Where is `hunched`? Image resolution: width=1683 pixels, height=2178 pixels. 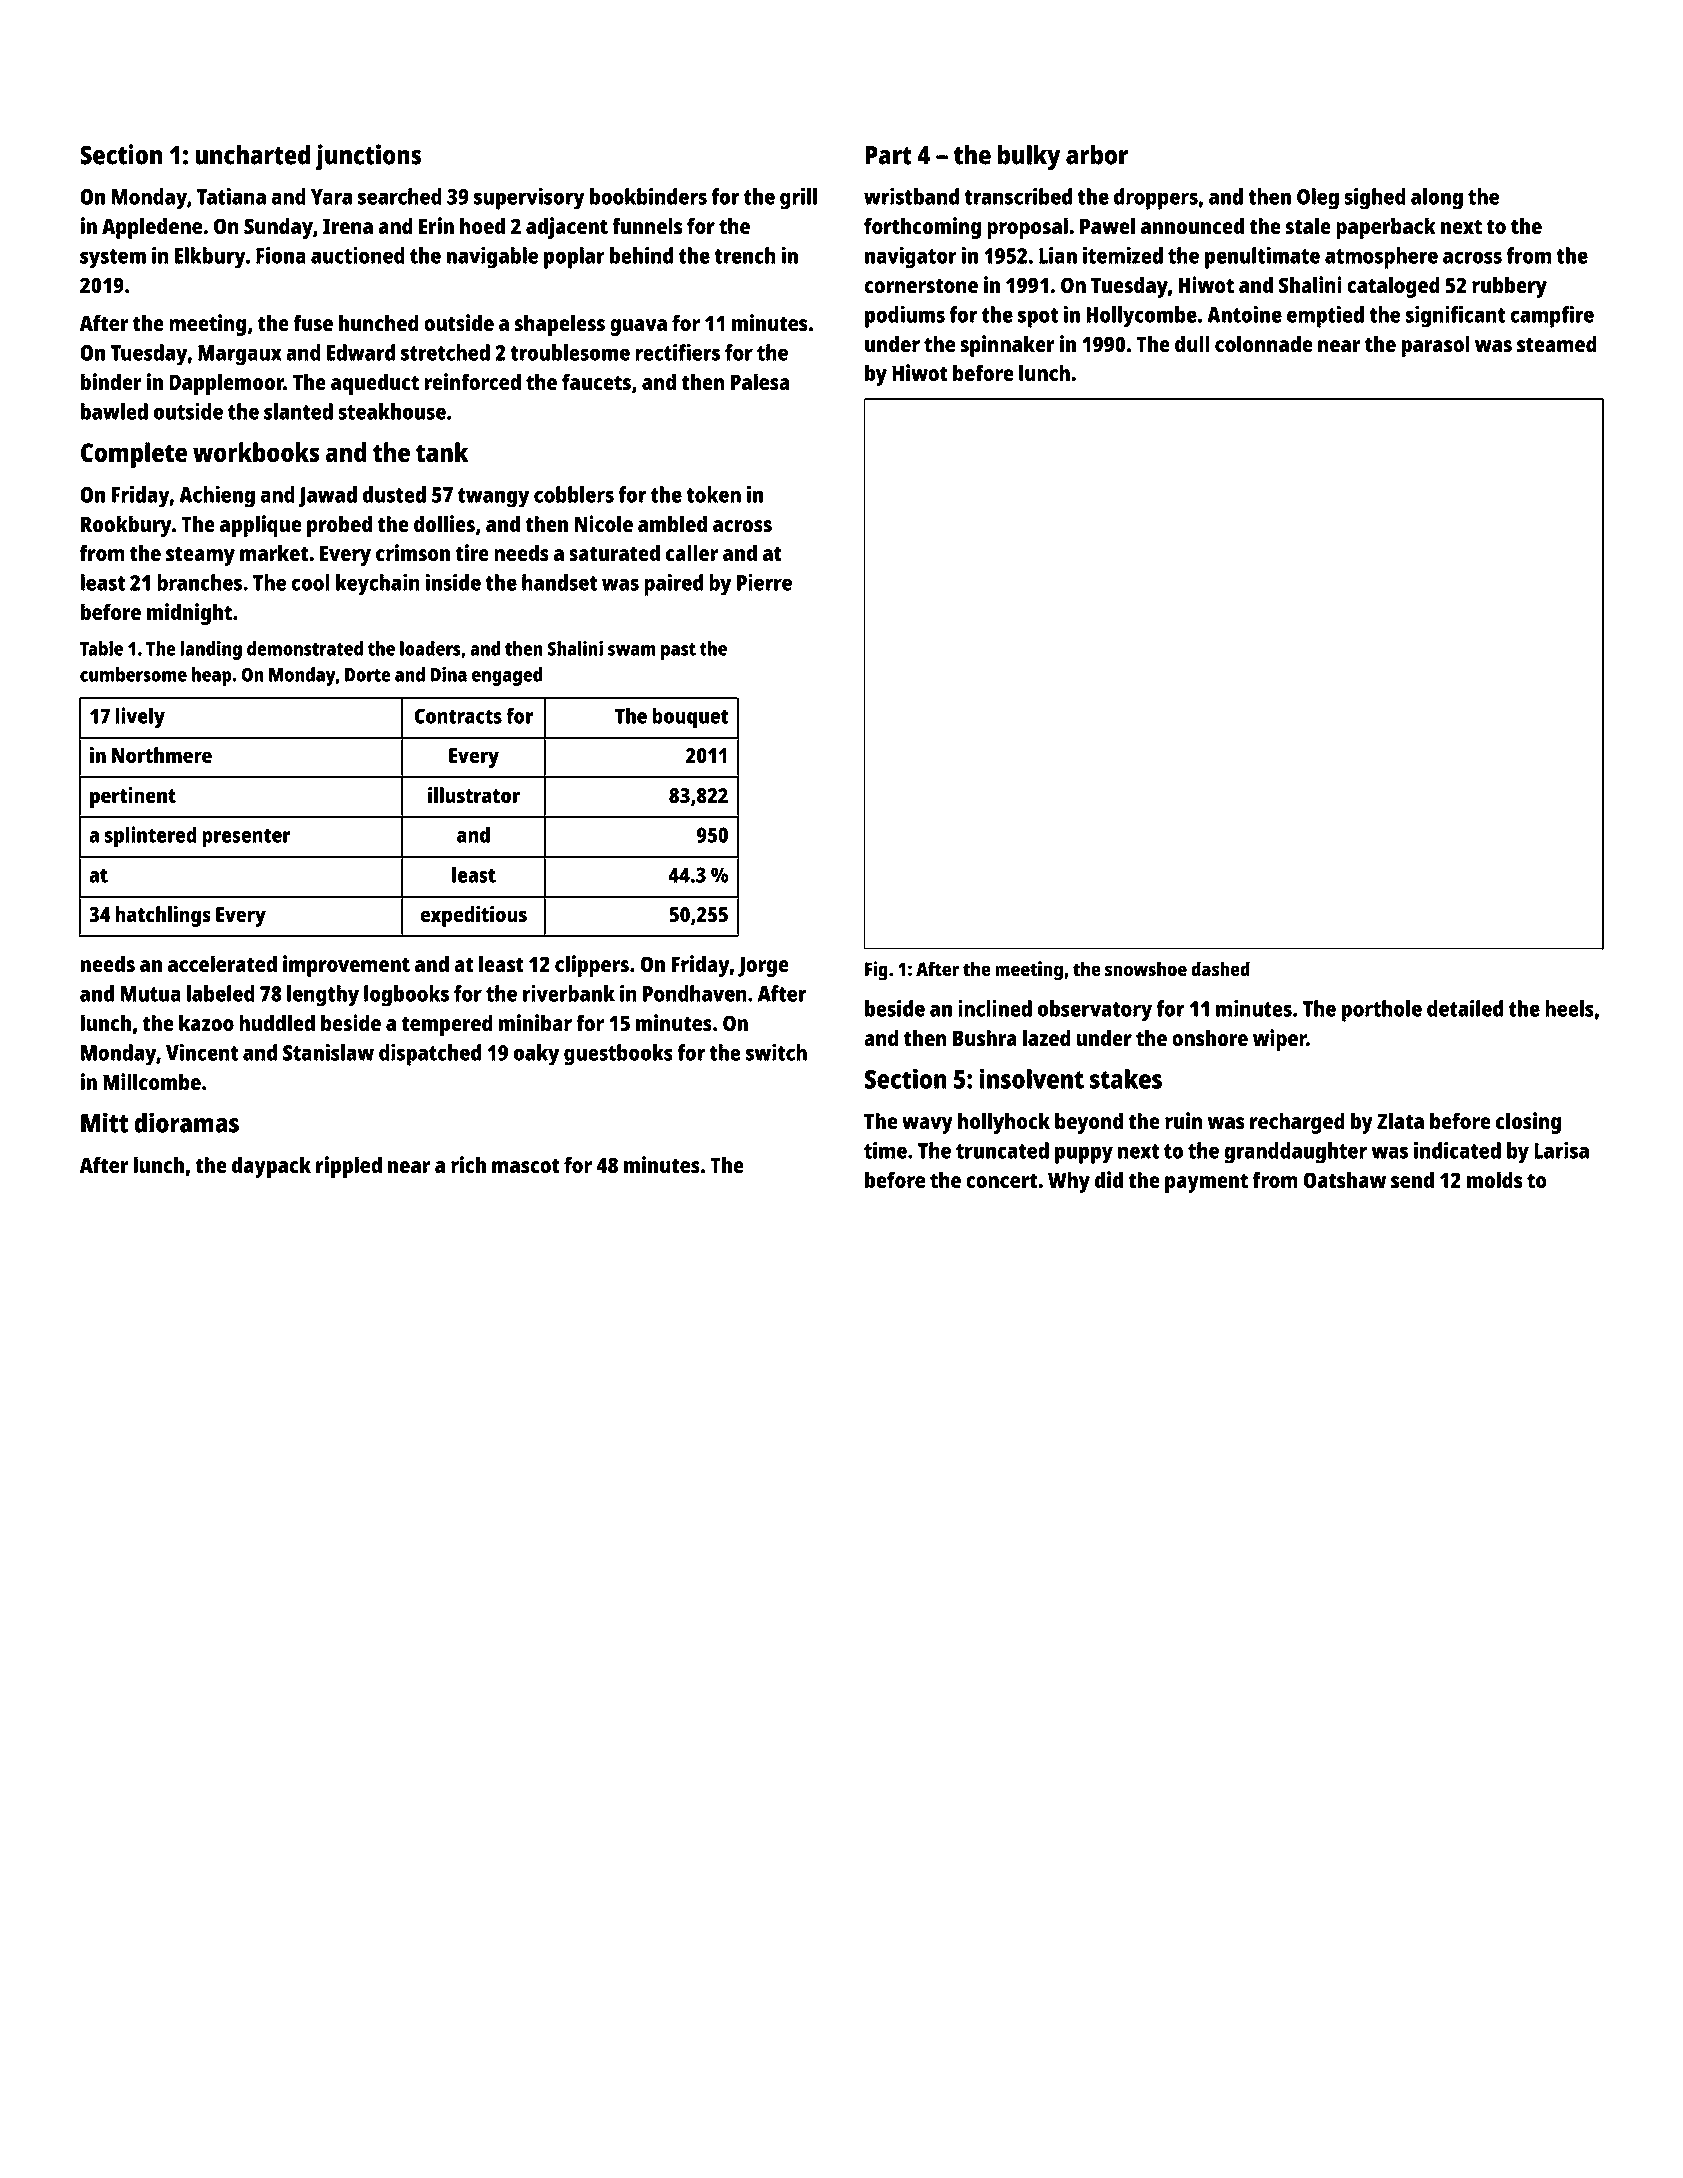
hunched is located at coordinates (379, 322).
